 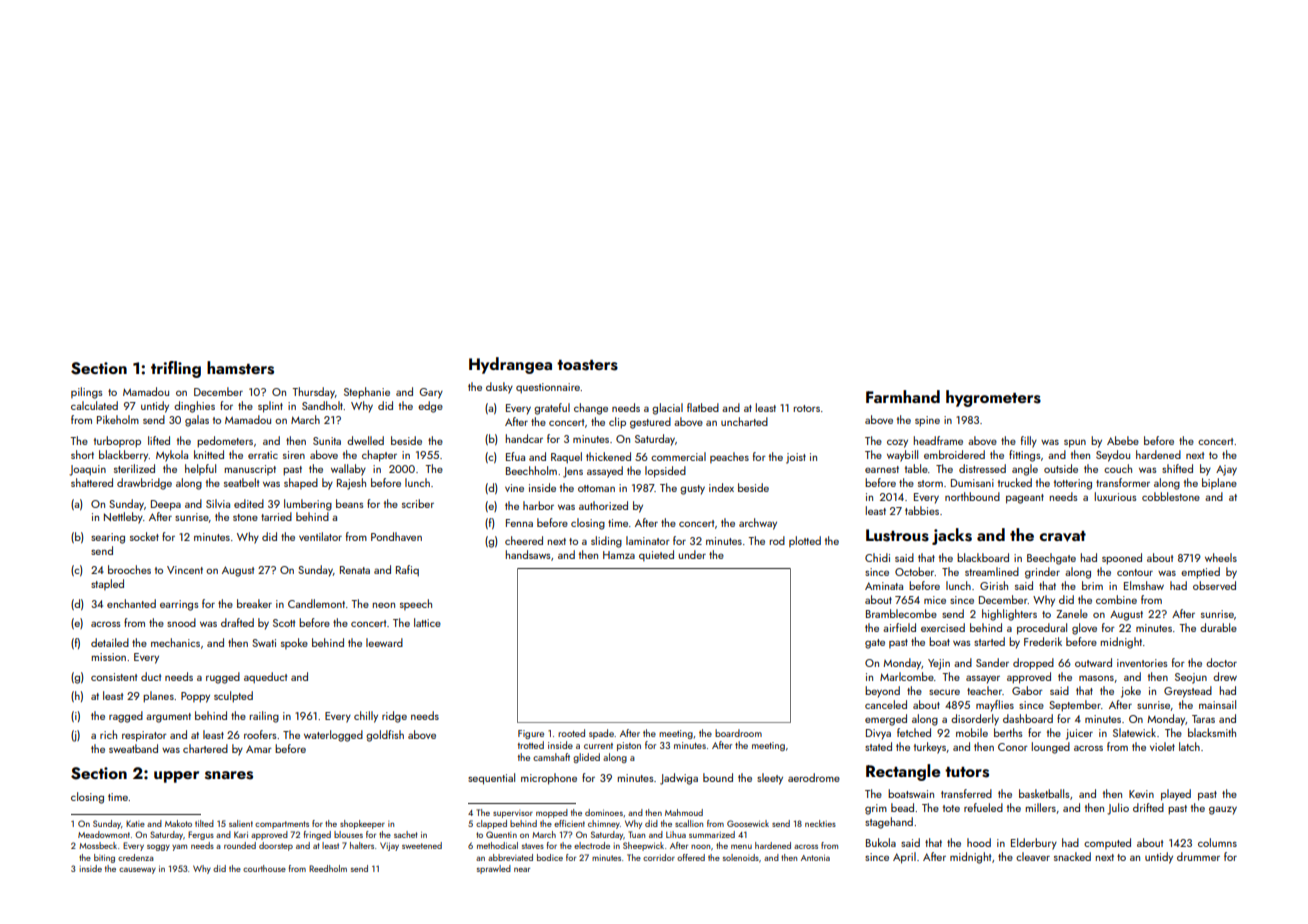 What do you see at coordinates (123, 518) in the image?
I see `Nettleby` at bounding box center [123, 518].
